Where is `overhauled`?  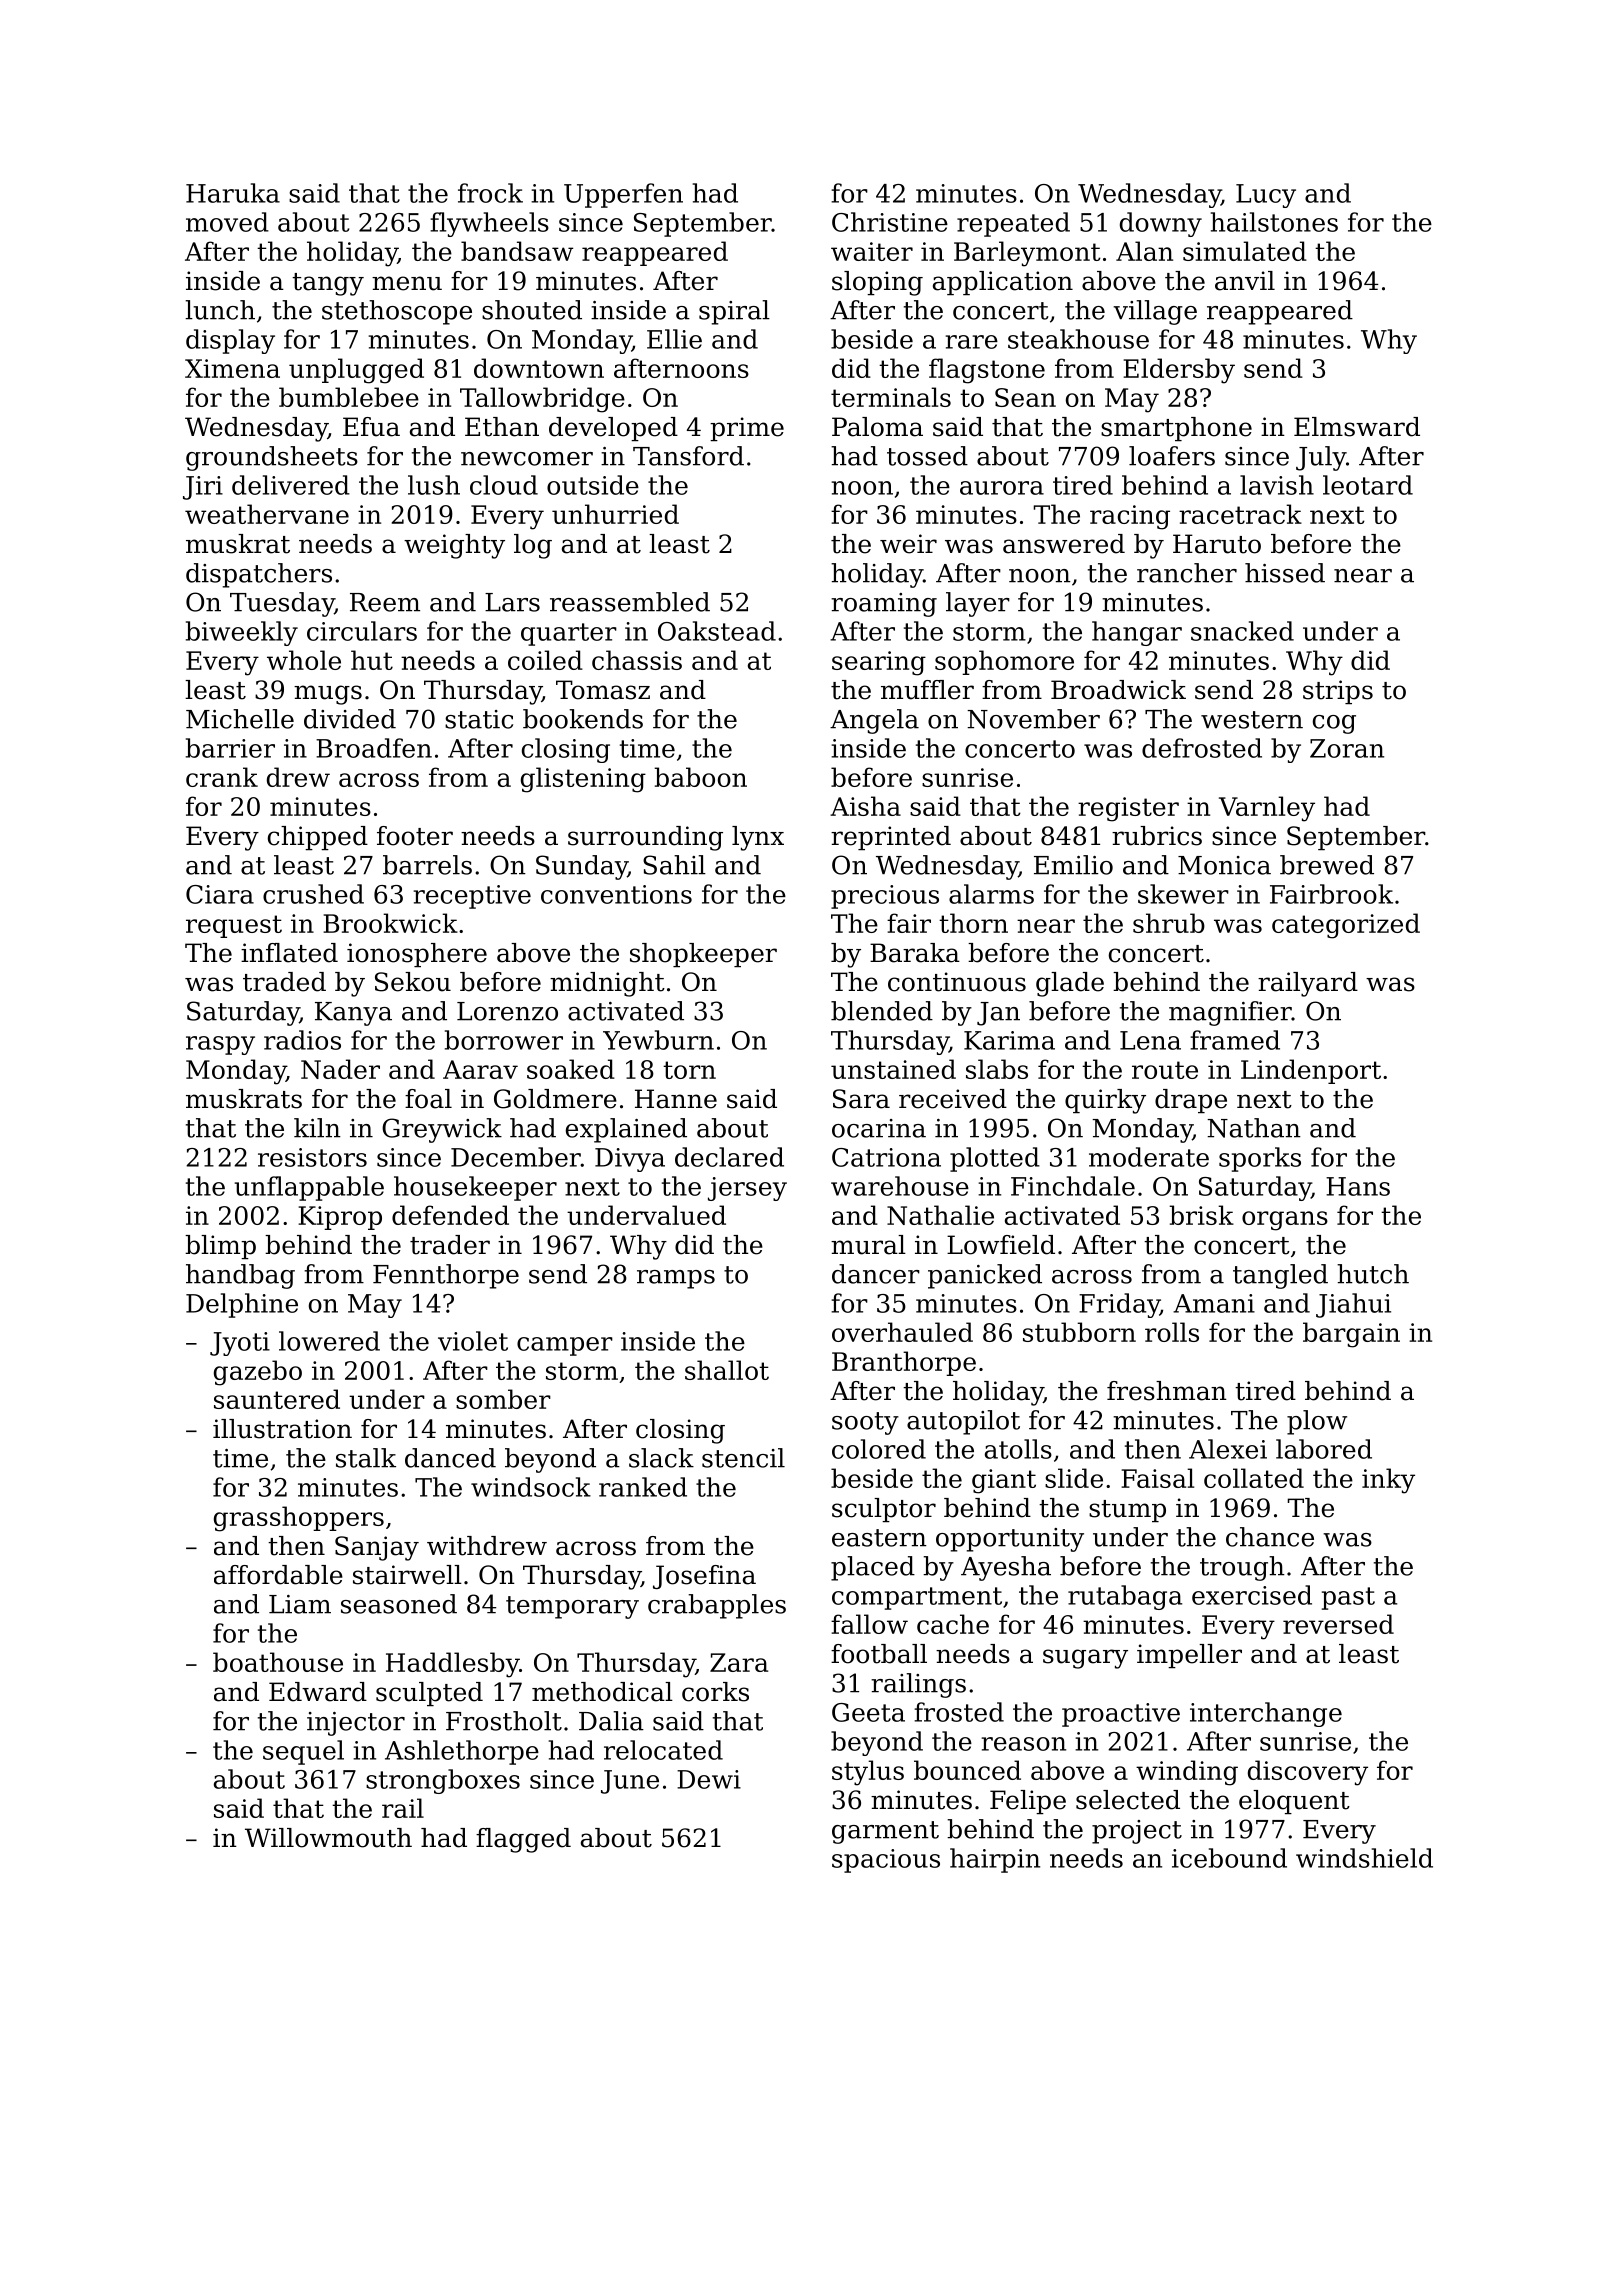 overhauled is located at coordinates (902, 1332).
